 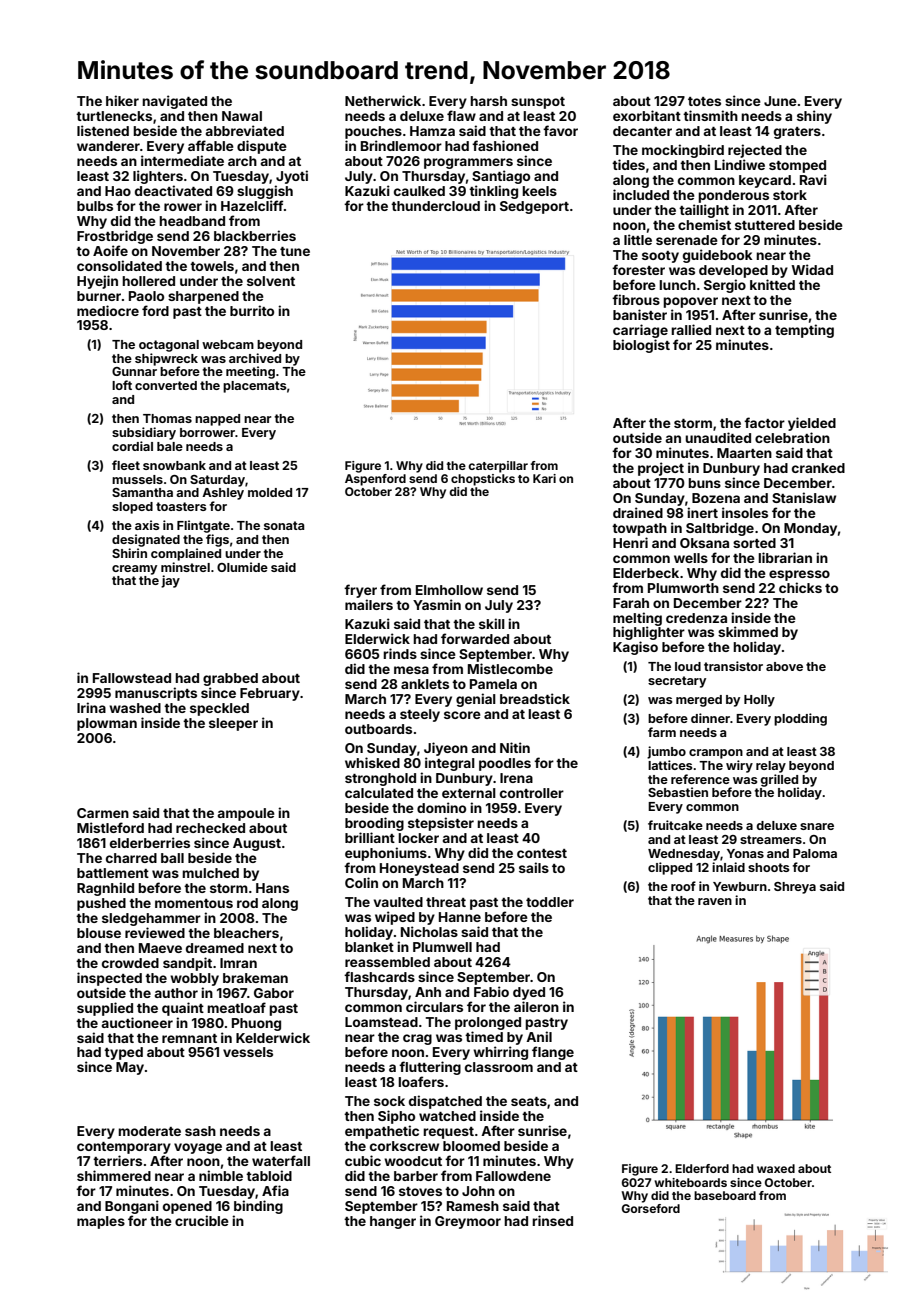 What do you see at coordinates (203, 297) in the screenshot?
I see `sharpened` at bounding box center [203, 297].
